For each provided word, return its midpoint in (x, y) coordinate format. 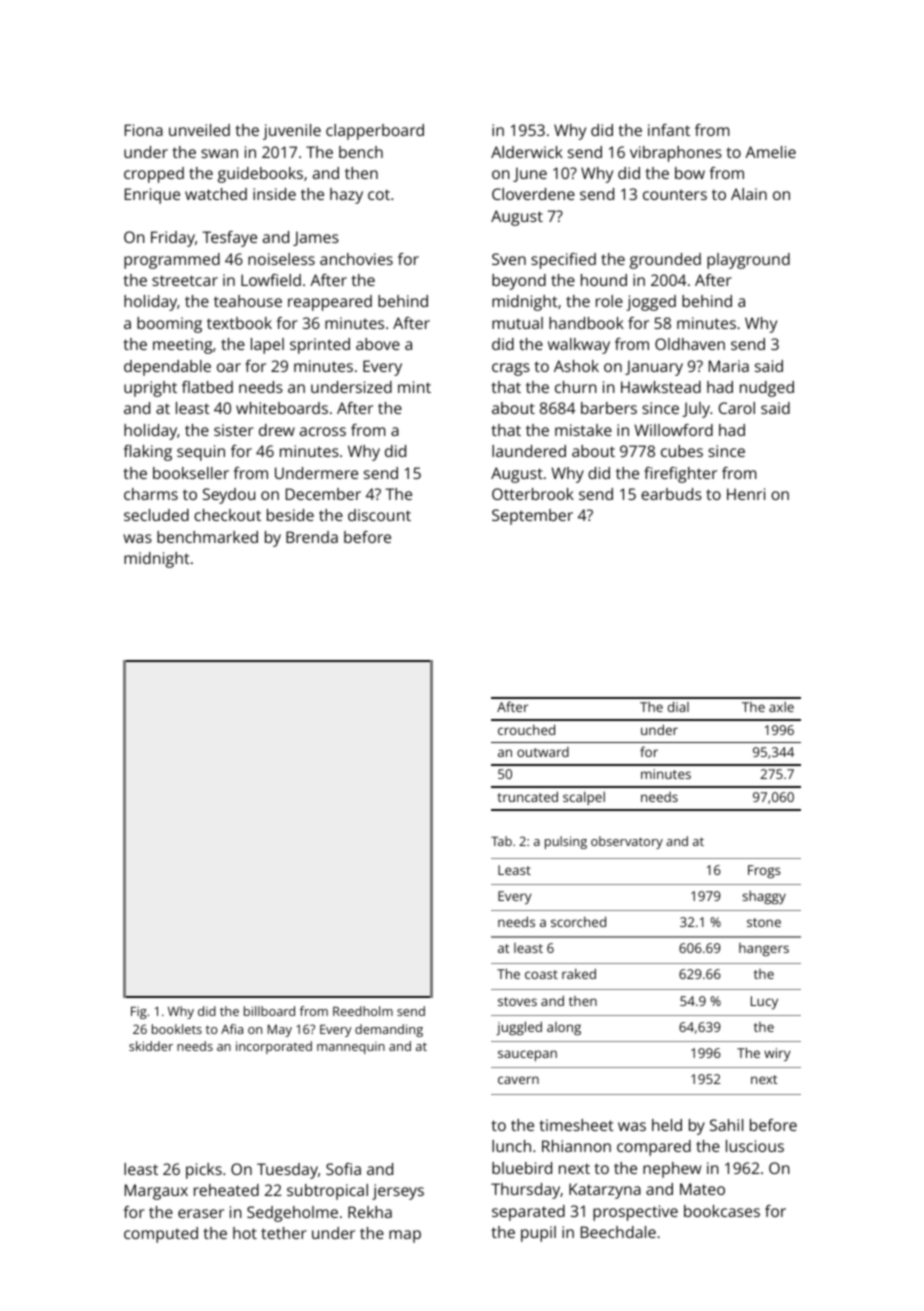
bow (690, 173)
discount (379, 515)
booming (169, 325)
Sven (509, 259)
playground (748, 261)
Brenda (312, 537)
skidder (151, 1046)
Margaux (156, 1192)
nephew (672, 1170)
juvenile (292, 132)
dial (678, 706)
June (530, 174)
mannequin (351, 1047)
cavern (518, 1080)
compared (654, 1148)
